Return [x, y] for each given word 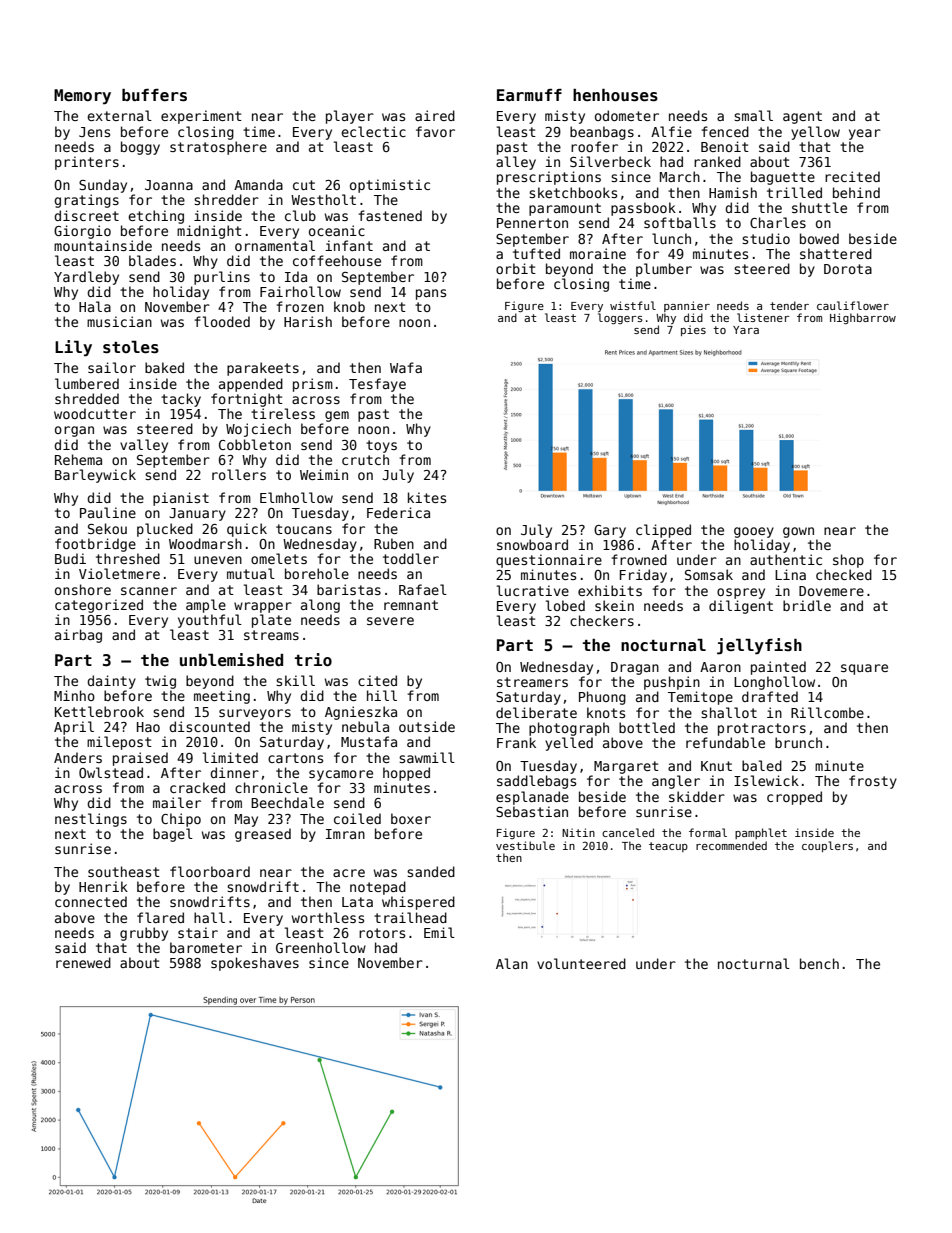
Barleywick [95, 476]
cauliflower [853, 305]
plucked [165, 530]
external [119, 115]
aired [435, 115]
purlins [222, 278]
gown [798, 532]
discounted [209, 726]
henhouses [615, 95]
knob [349, 306]
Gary [610, 531]
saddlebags [536, 782]
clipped [663, 531]
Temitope [700, 698]
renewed [83, 962]
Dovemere [831, 591]
